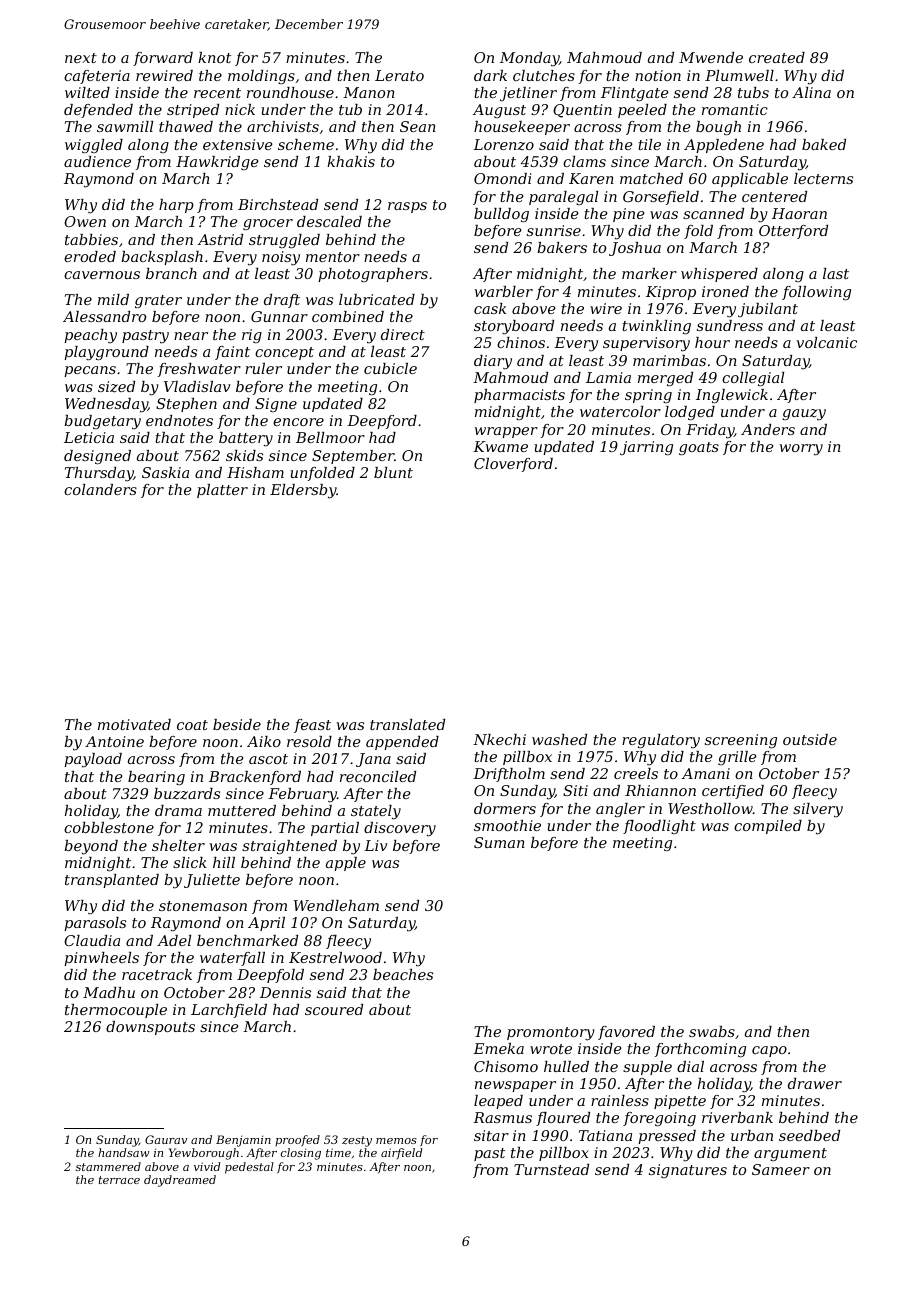 This document has height=1308, width=924. Describe the element at coordinates (732, 396) in the document. I see `Inglewick` at that location.
